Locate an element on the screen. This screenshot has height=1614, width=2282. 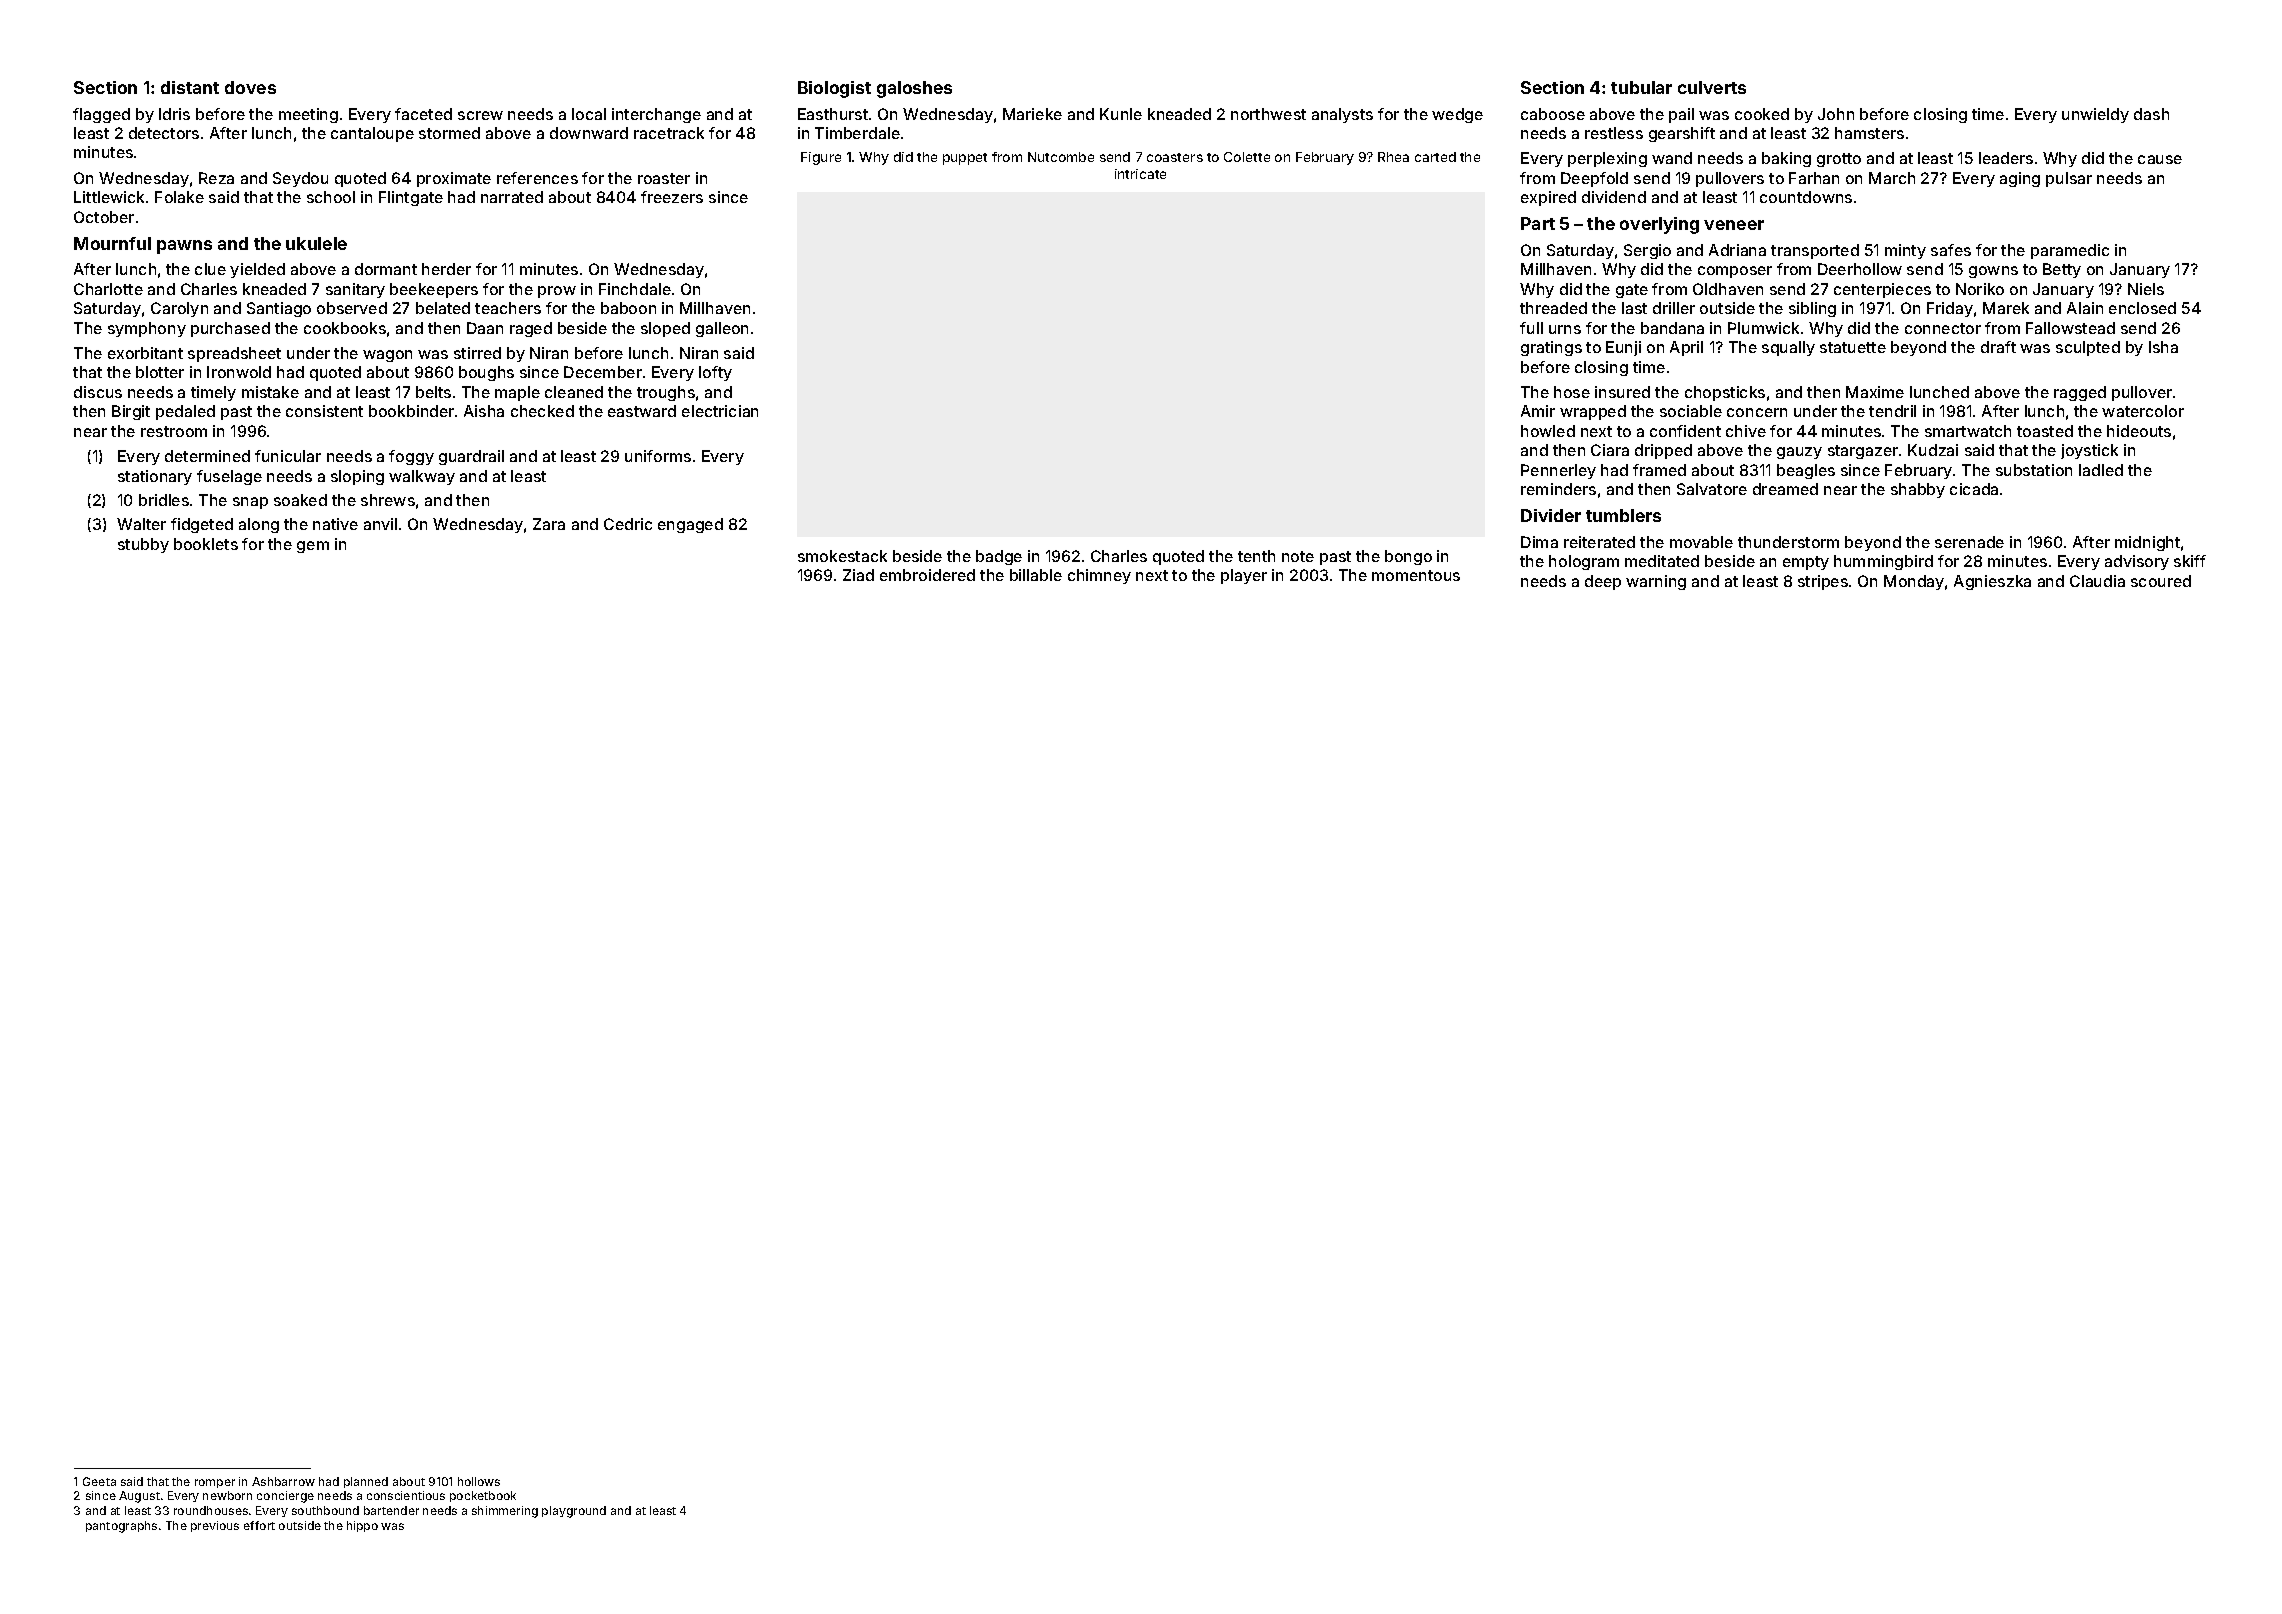
embroidered is located at coordinates (927, 575).
